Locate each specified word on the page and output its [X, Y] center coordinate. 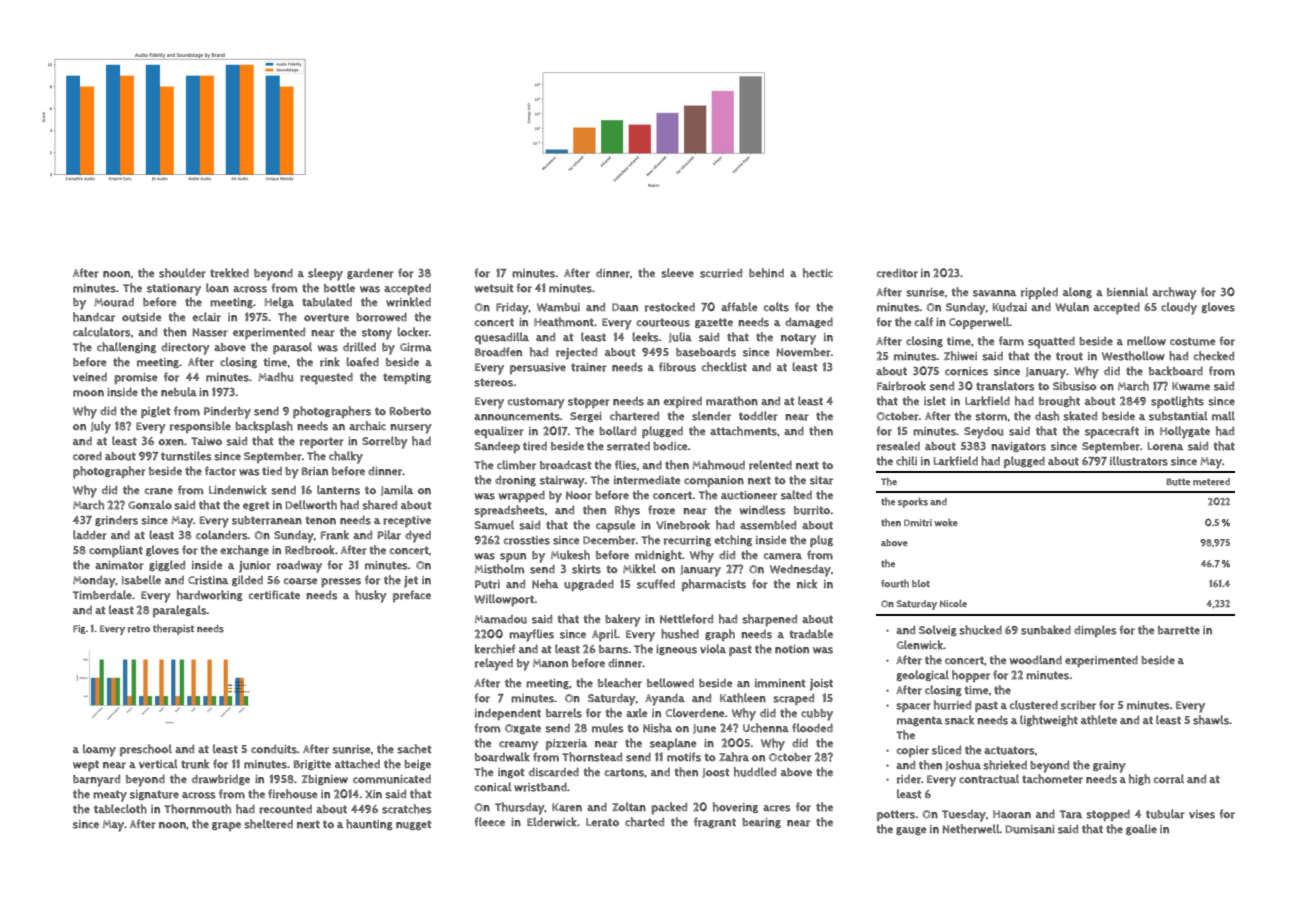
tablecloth [120, 809]
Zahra [734, 757]
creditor [897, 273]
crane [159, 491]
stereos [493, 382]
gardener [370, 274]
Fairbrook [901, 386]
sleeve [677, 273]
